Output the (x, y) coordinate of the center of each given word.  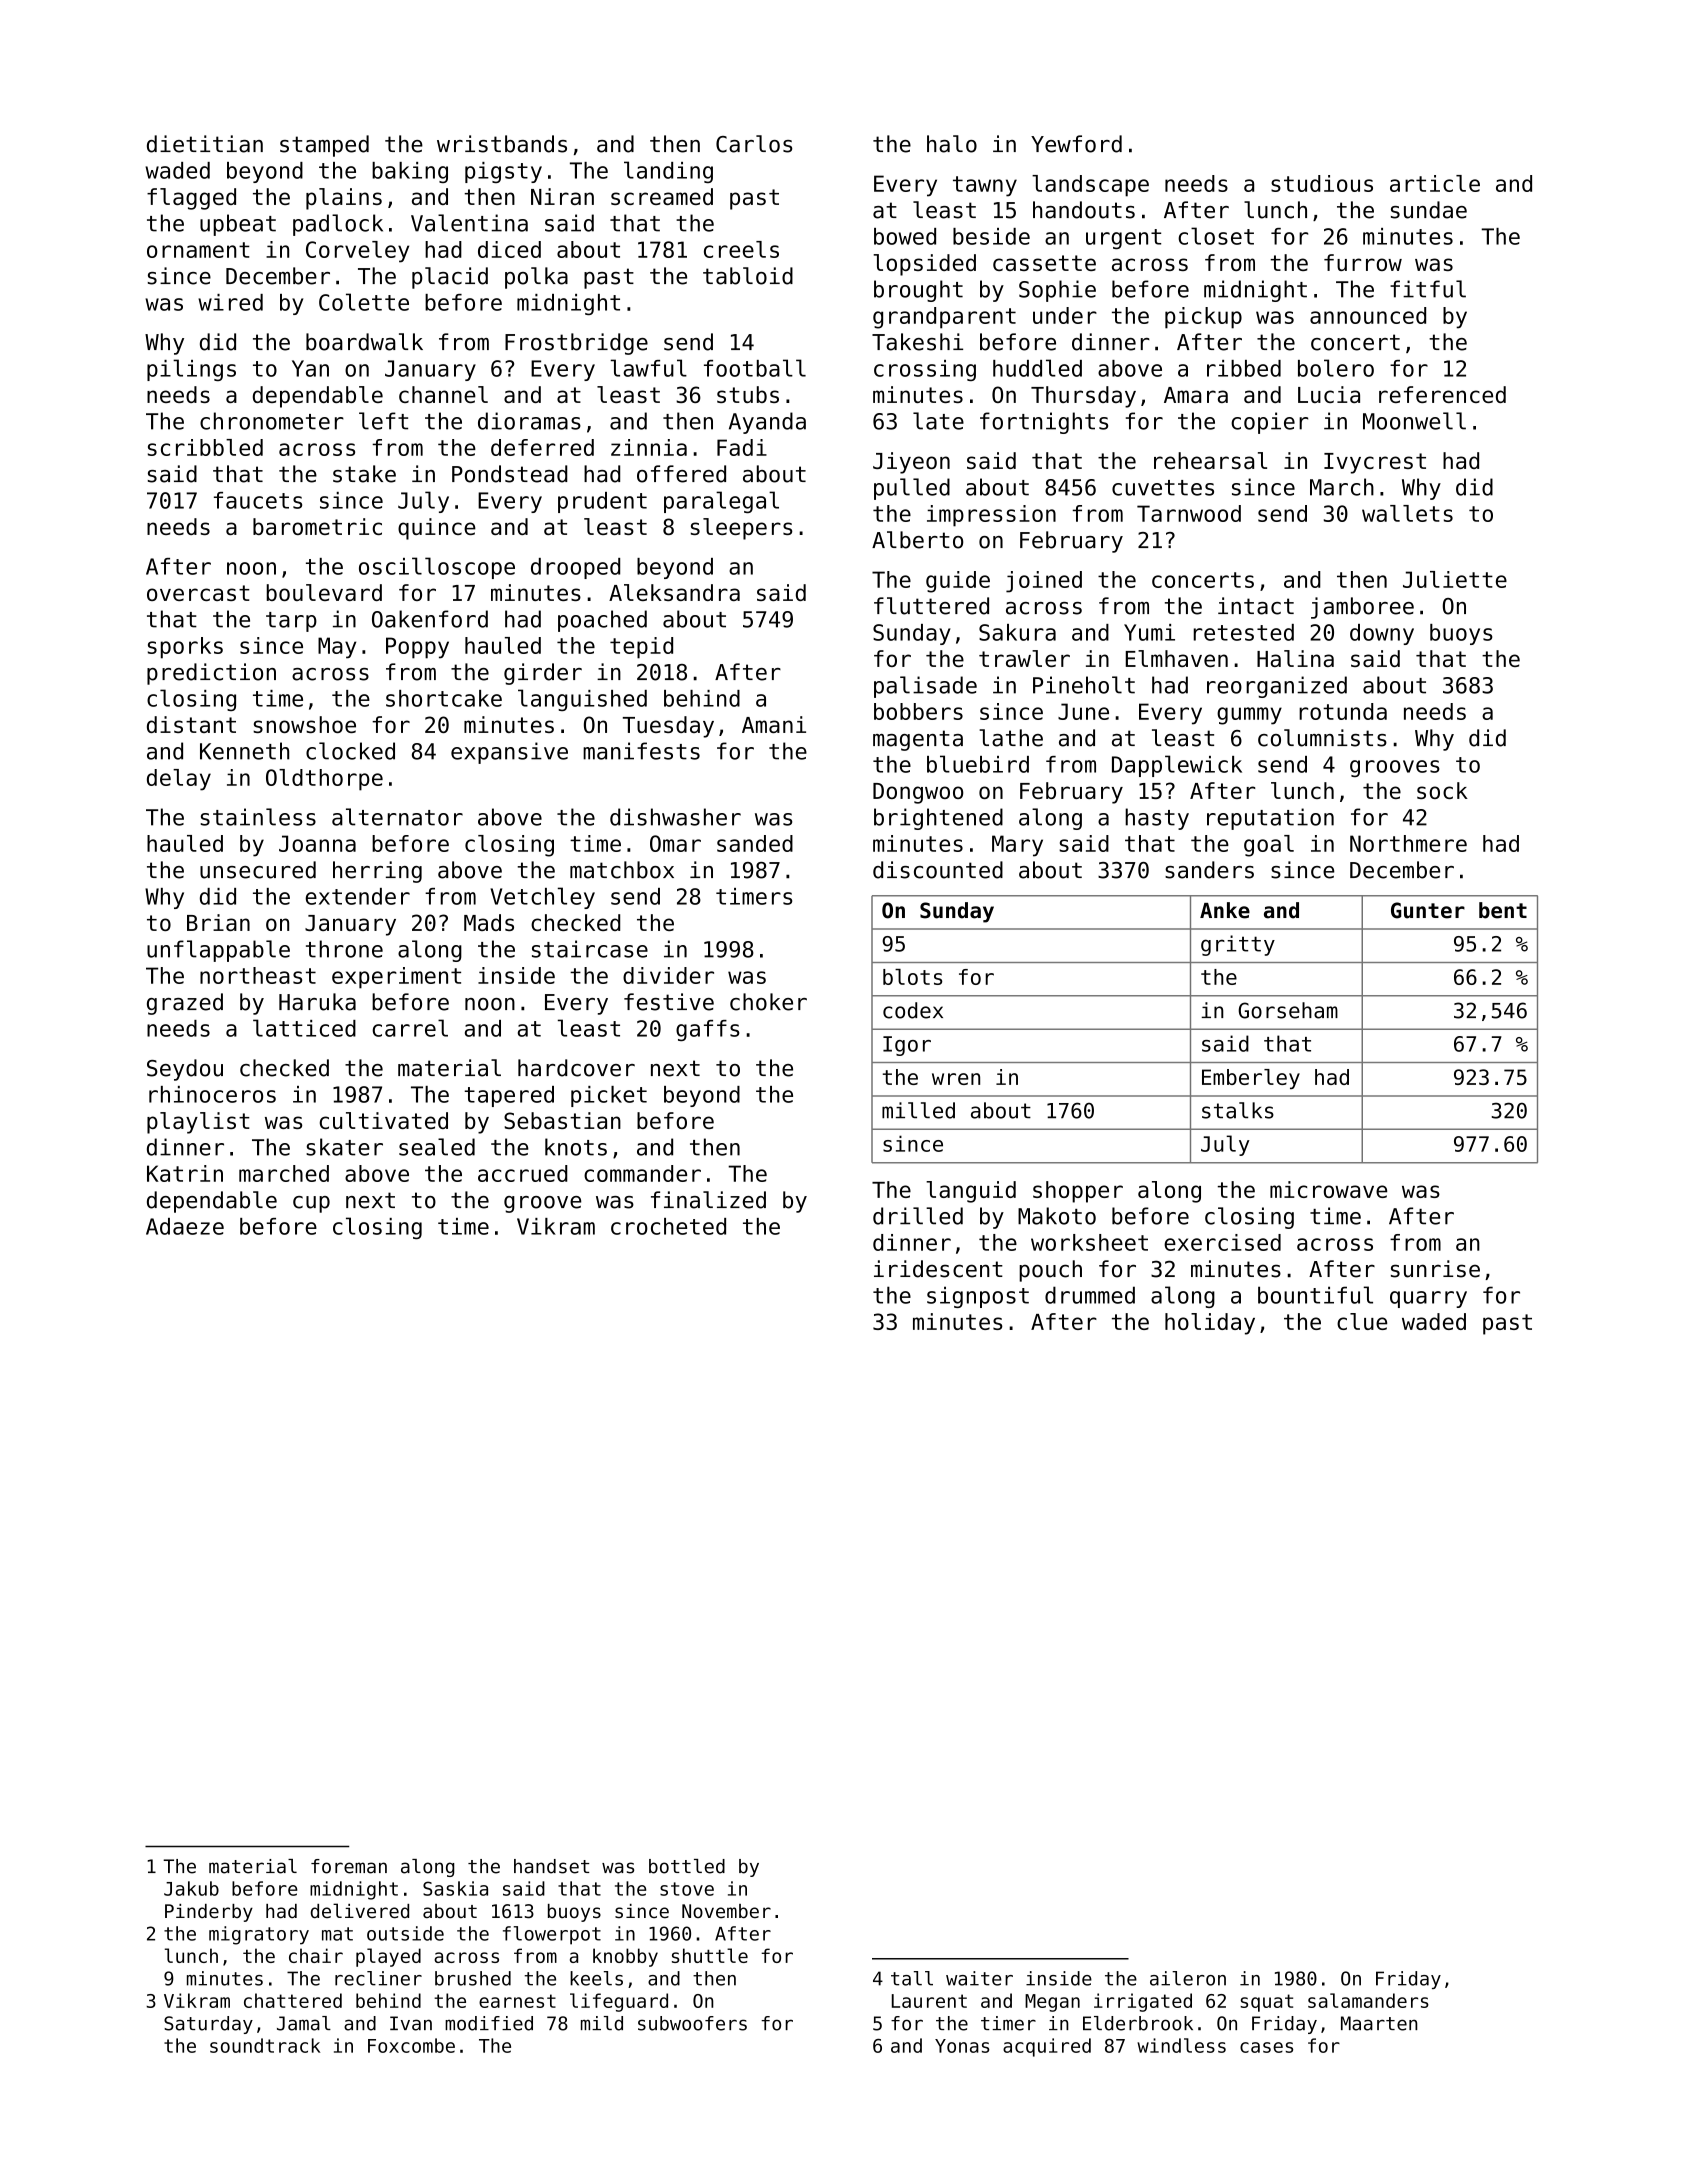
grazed (185, 1004)
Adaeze (185, 1226)
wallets (1407, 513)
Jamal (304, 2023)
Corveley (357, 252)
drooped (575, 568)
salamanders (1368, 2000)
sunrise (1435, 1269)
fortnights (1044, 423)
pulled (912, 489)
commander (642, 1173)
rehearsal (1210, 460)
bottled (687, 1866)
